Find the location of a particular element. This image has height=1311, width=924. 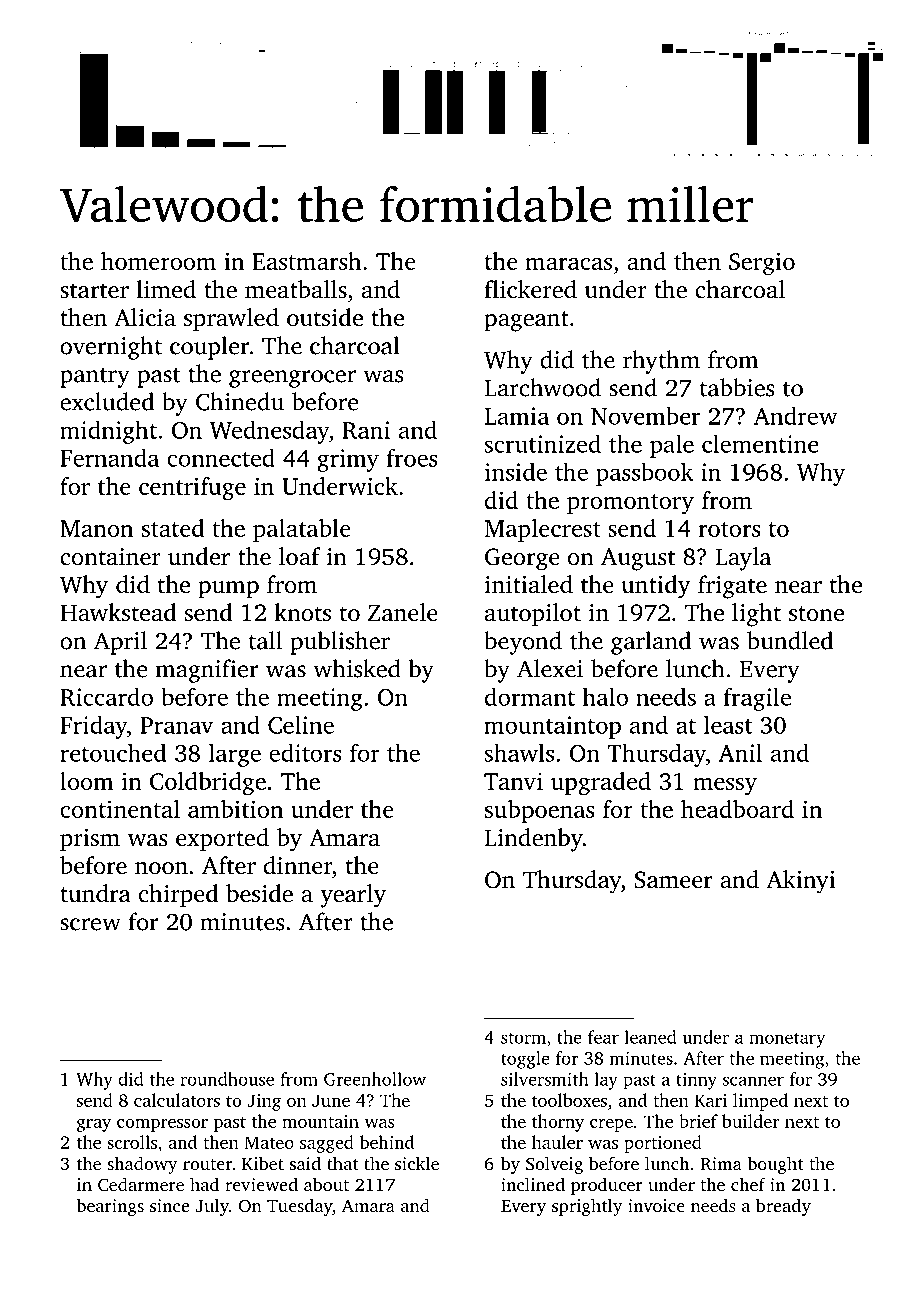

grimy is located at coordinates (348, 460).
